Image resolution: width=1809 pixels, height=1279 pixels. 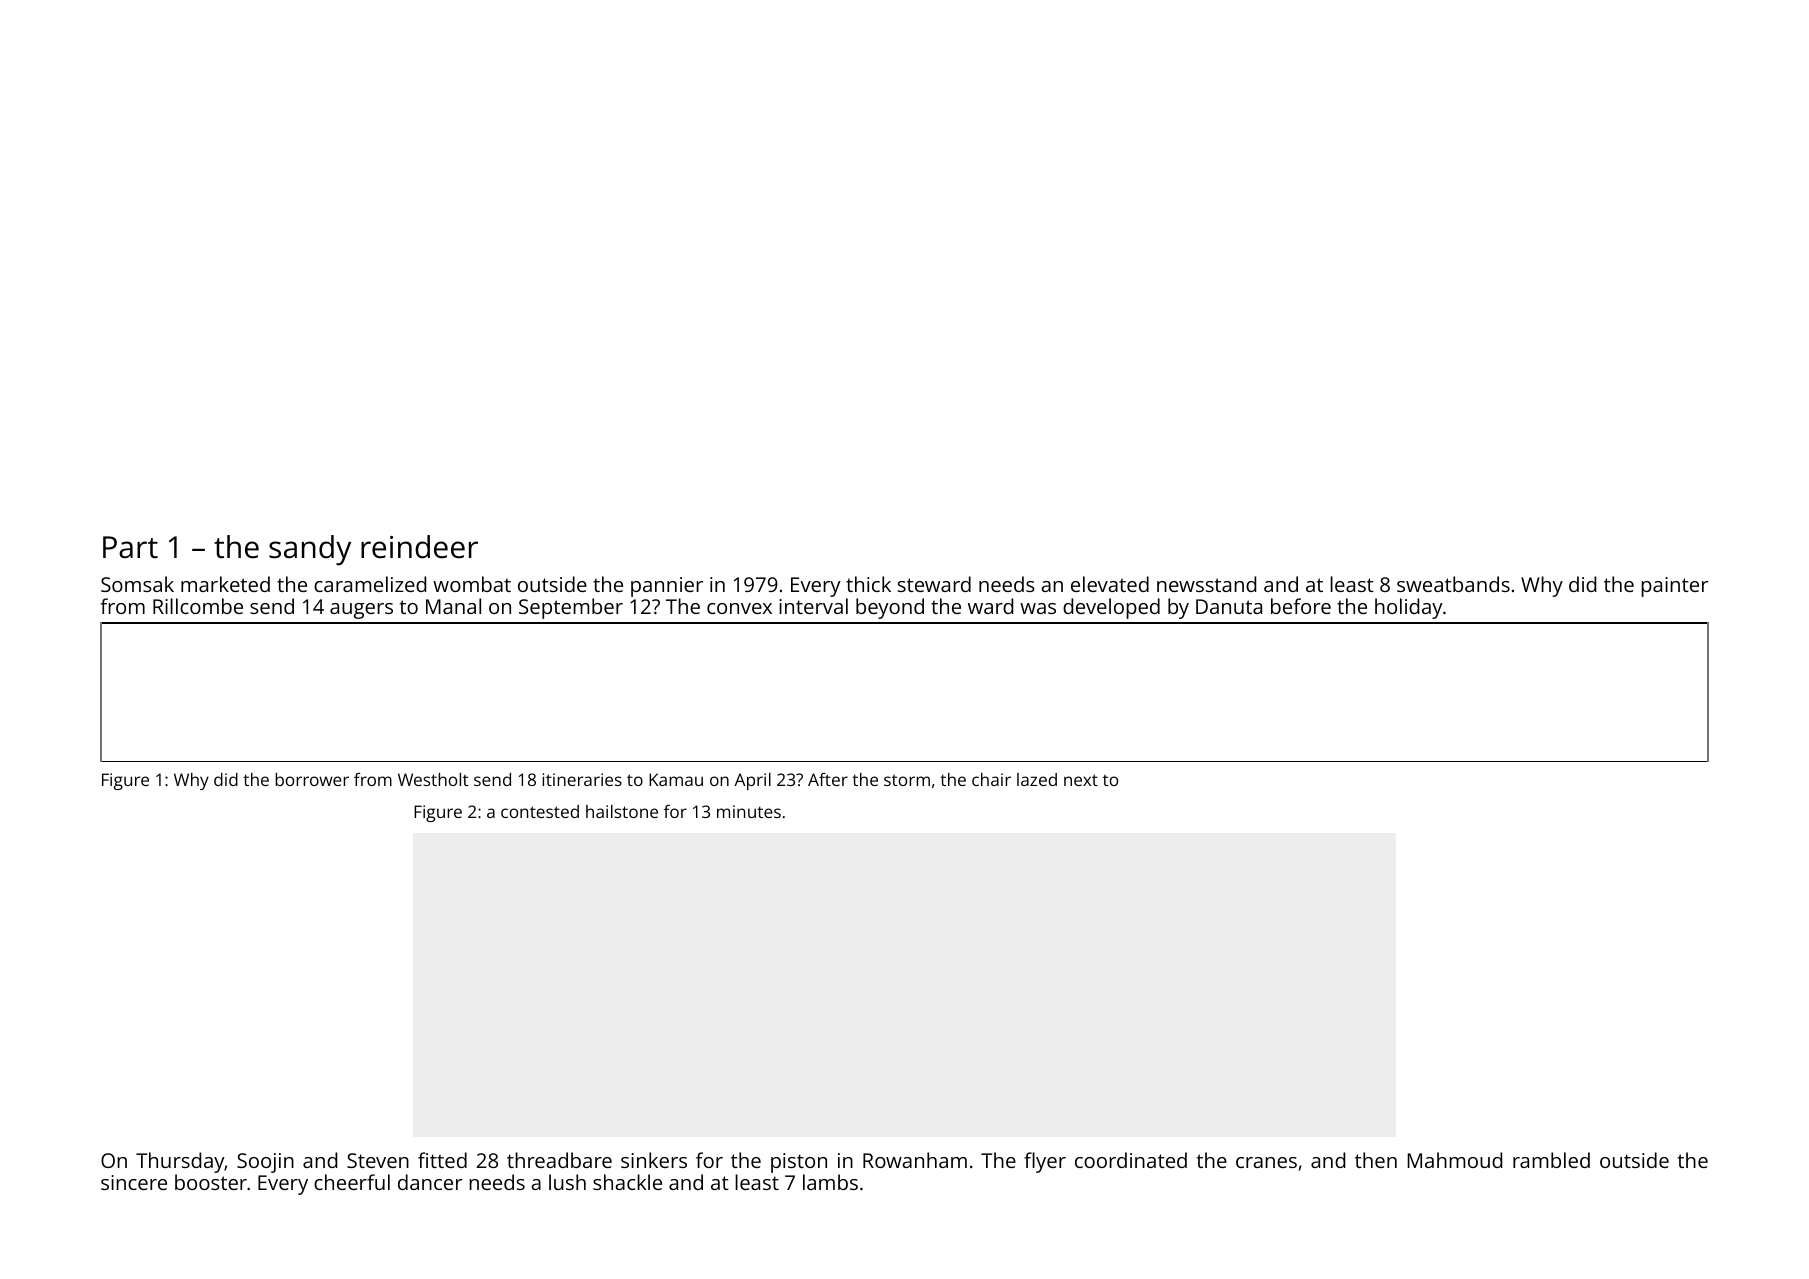 What do you see at coordinates (312, 779) in the screenshot?
I see `borrower` at bounding box center [312, 779].
